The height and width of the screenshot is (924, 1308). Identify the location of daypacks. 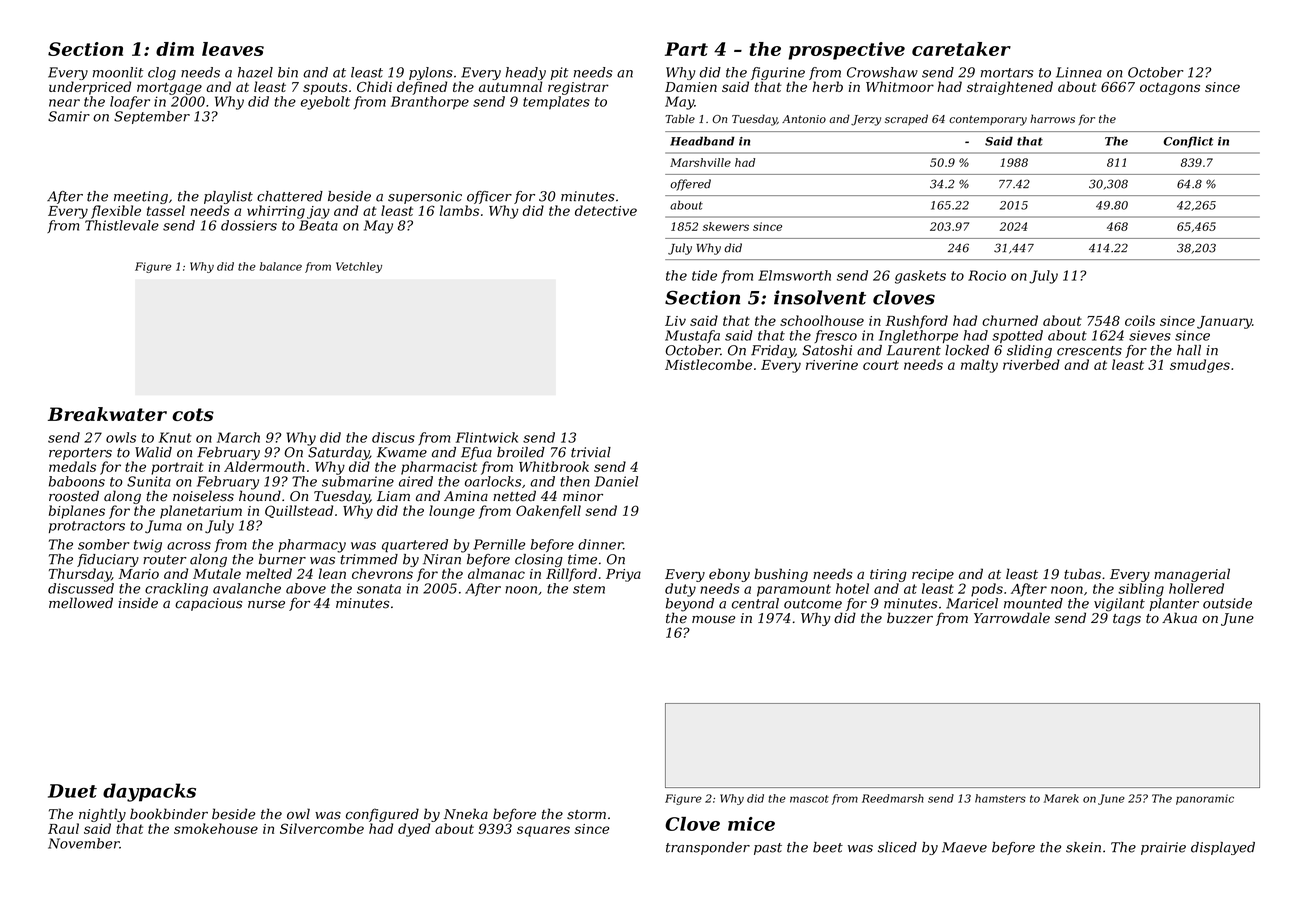
(149, 792).
